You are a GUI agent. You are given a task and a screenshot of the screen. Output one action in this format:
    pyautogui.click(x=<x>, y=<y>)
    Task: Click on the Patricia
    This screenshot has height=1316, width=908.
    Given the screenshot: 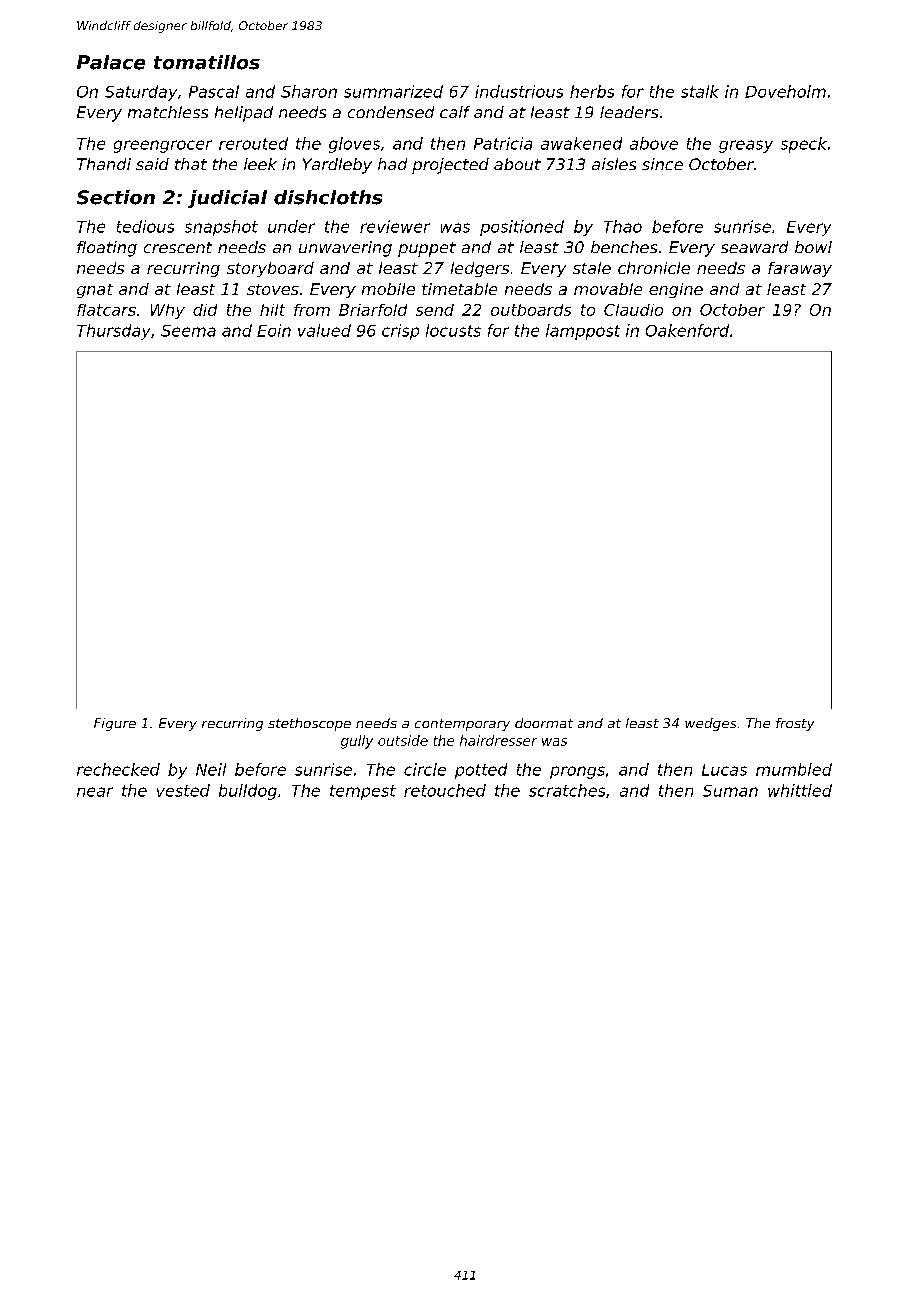 What is the action you would take?
    pyautogui.click(x=503, y=143)
